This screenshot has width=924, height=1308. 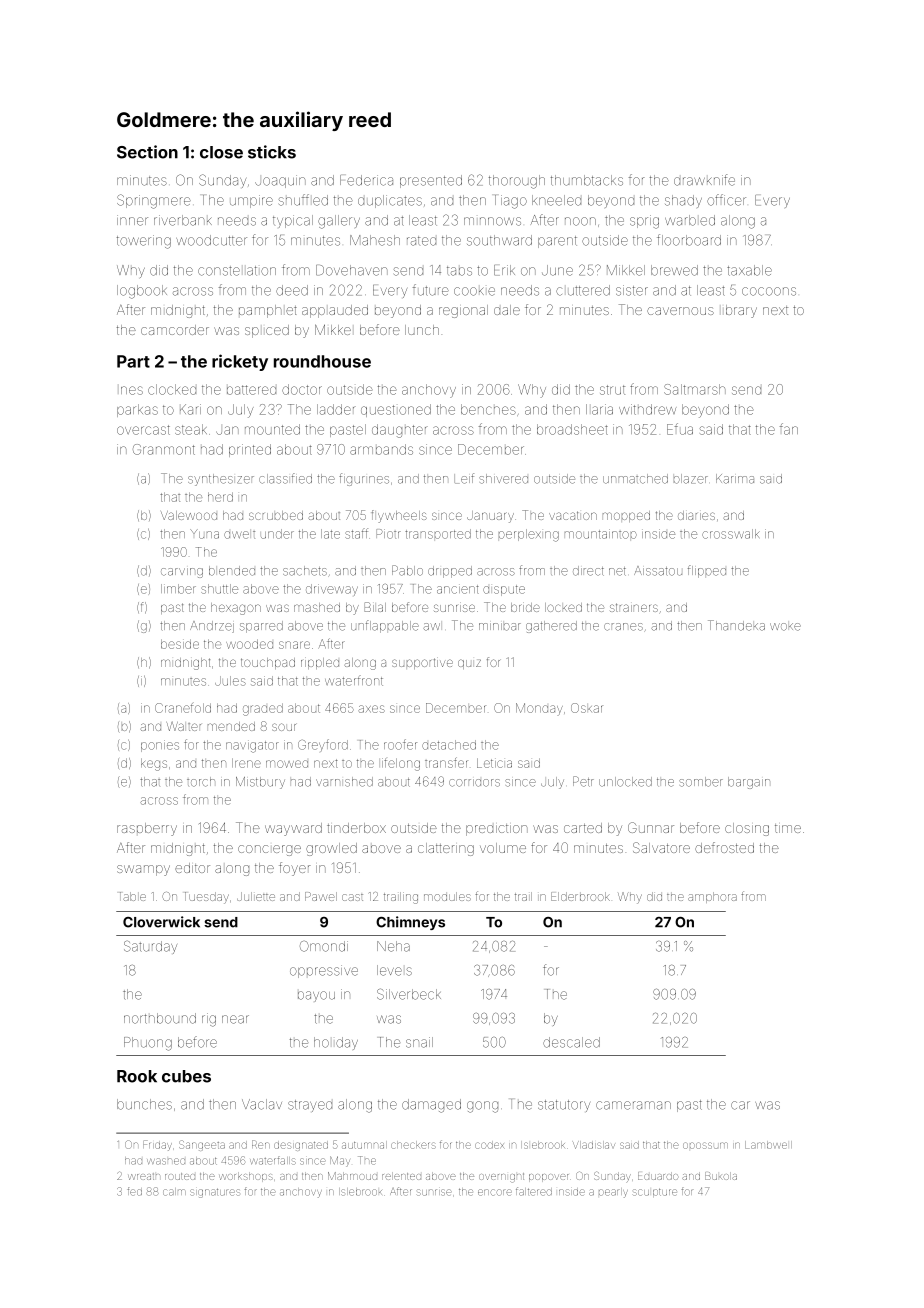 I want to click on thorough, so click(x=517, y=182).
